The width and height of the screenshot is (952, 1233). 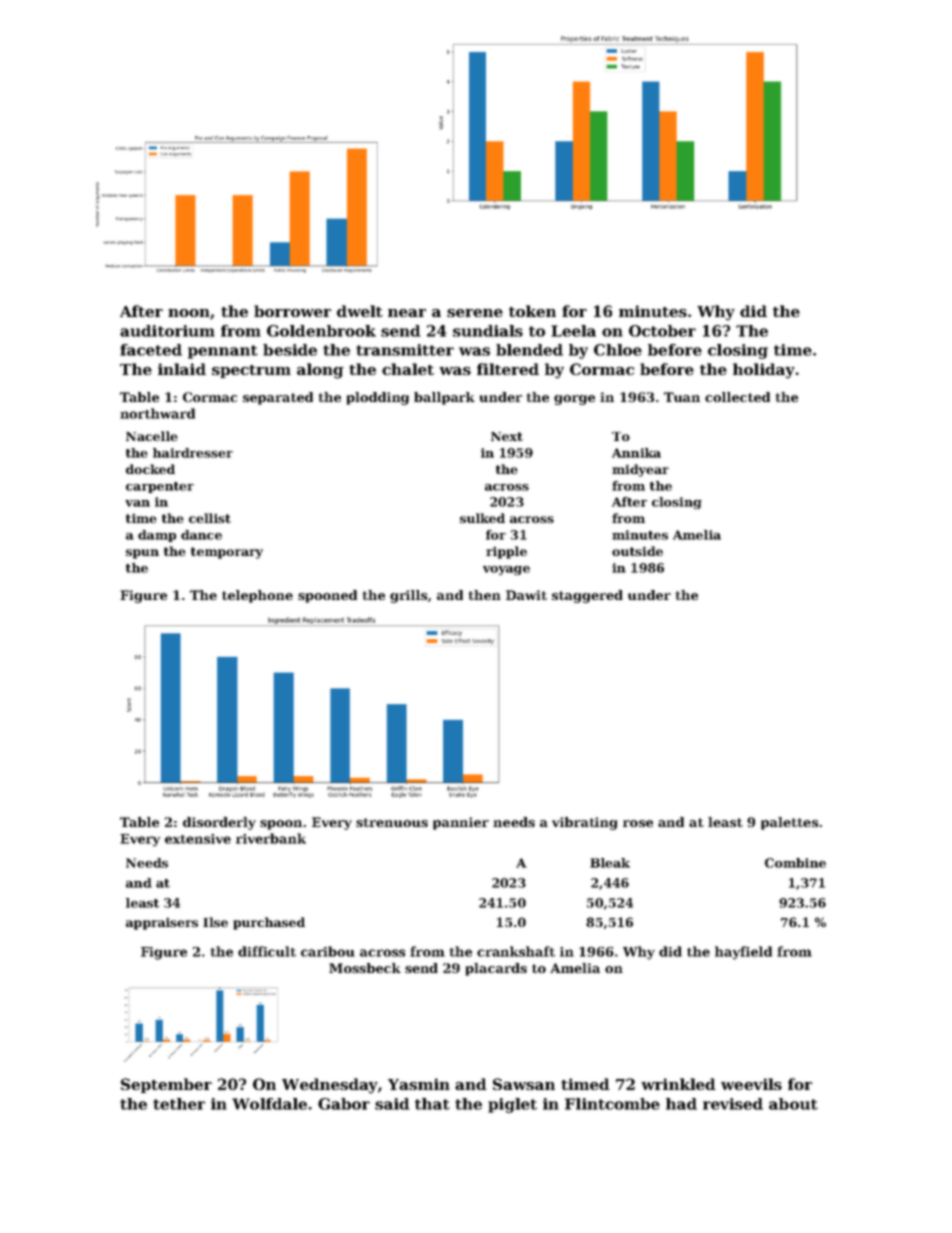 What do you see at coordinates (292, 311) in the screenshot?
I see `borrower` at bounding box center [292, 311].
